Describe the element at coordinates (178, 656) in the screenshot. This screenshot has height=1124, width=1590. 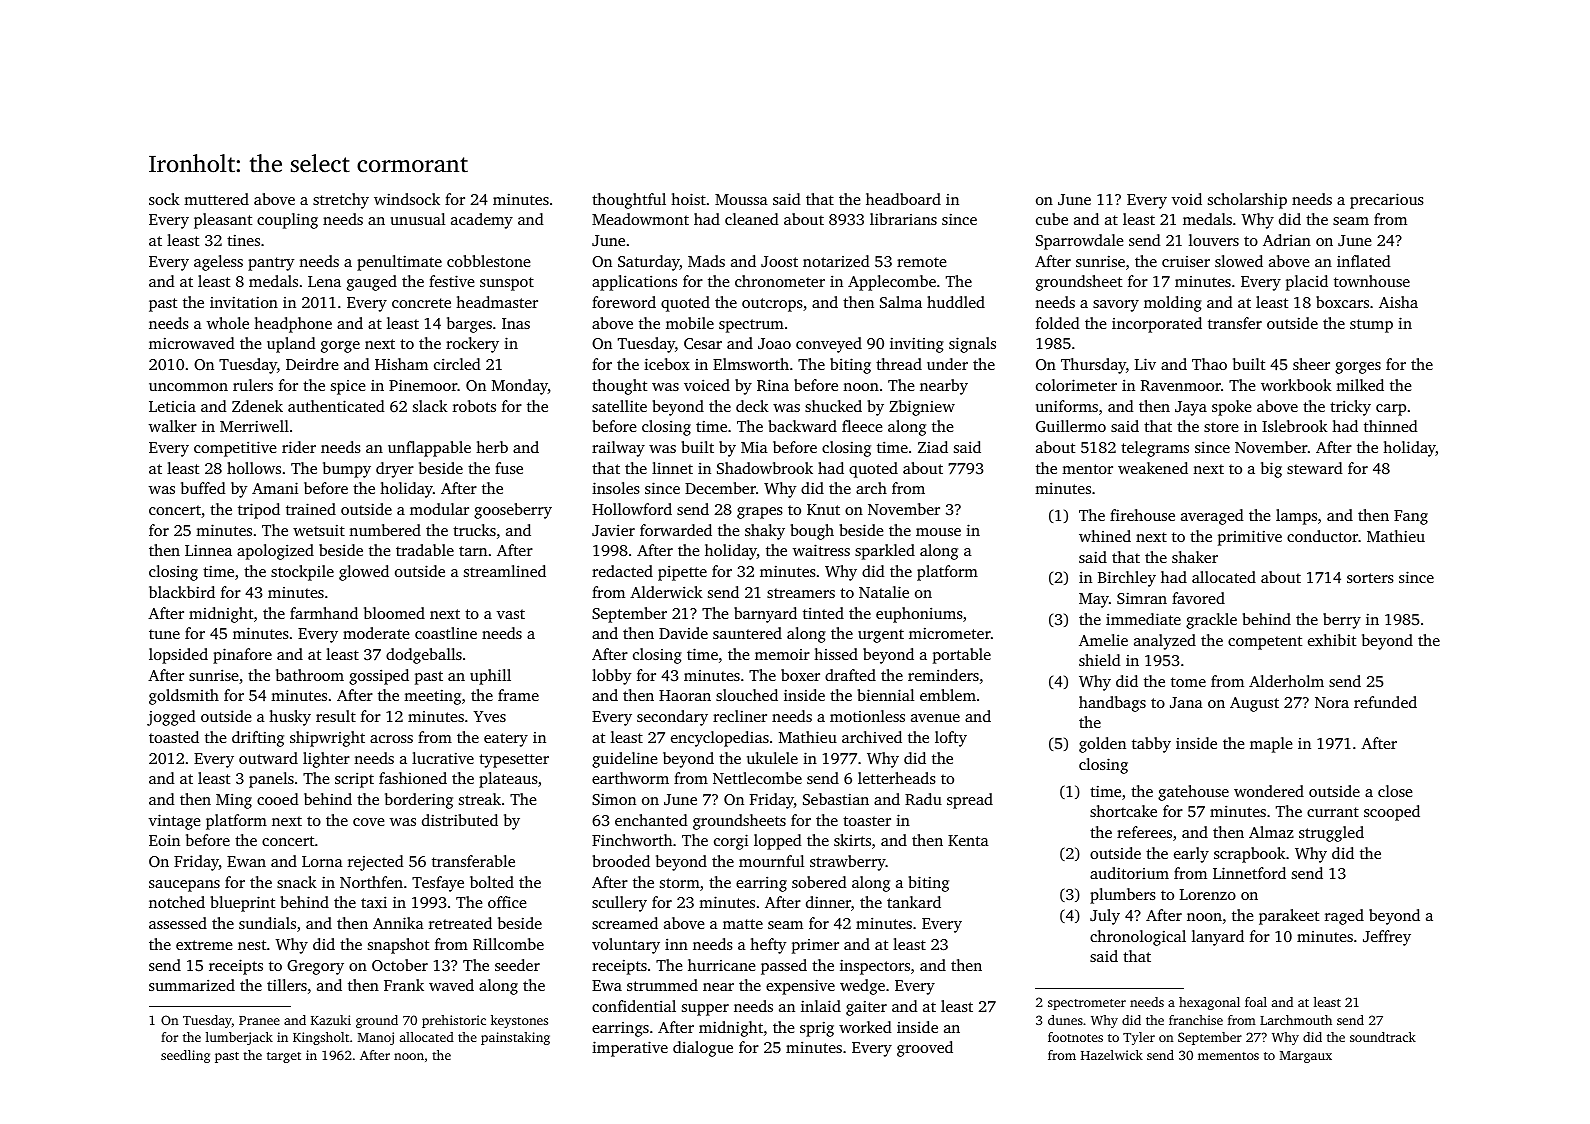
I see `lopsided` at that location.
